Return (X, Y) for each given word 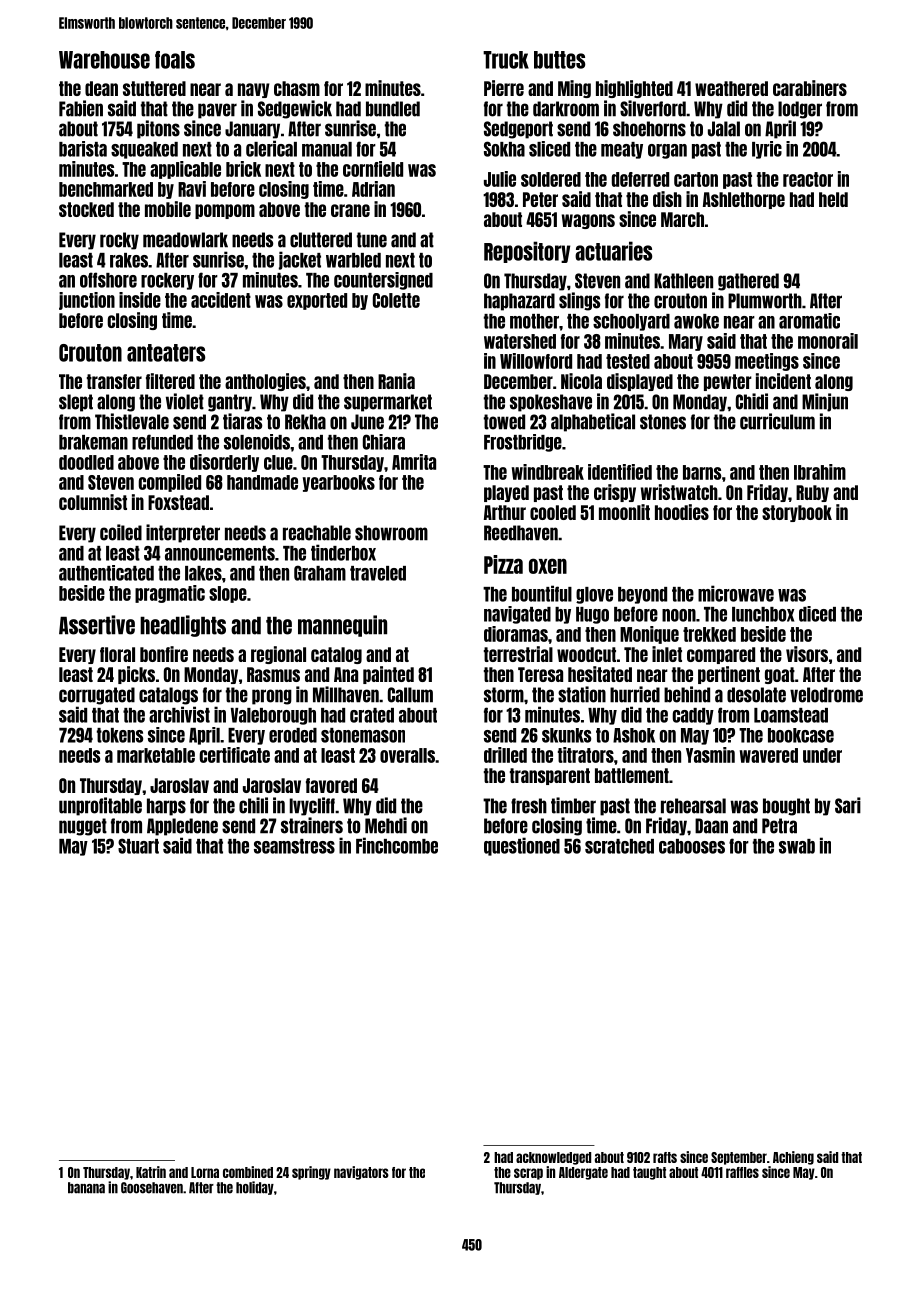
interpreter (183, 533)
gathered (748, 282)
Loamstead (791, 715)
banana (86, 1188)
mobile (168, 209)
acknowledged (553, 1158)
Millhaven (346, 694)
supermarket (388, 403)
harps (166, 807)
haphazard (519, 302)
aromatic (809, 321)
